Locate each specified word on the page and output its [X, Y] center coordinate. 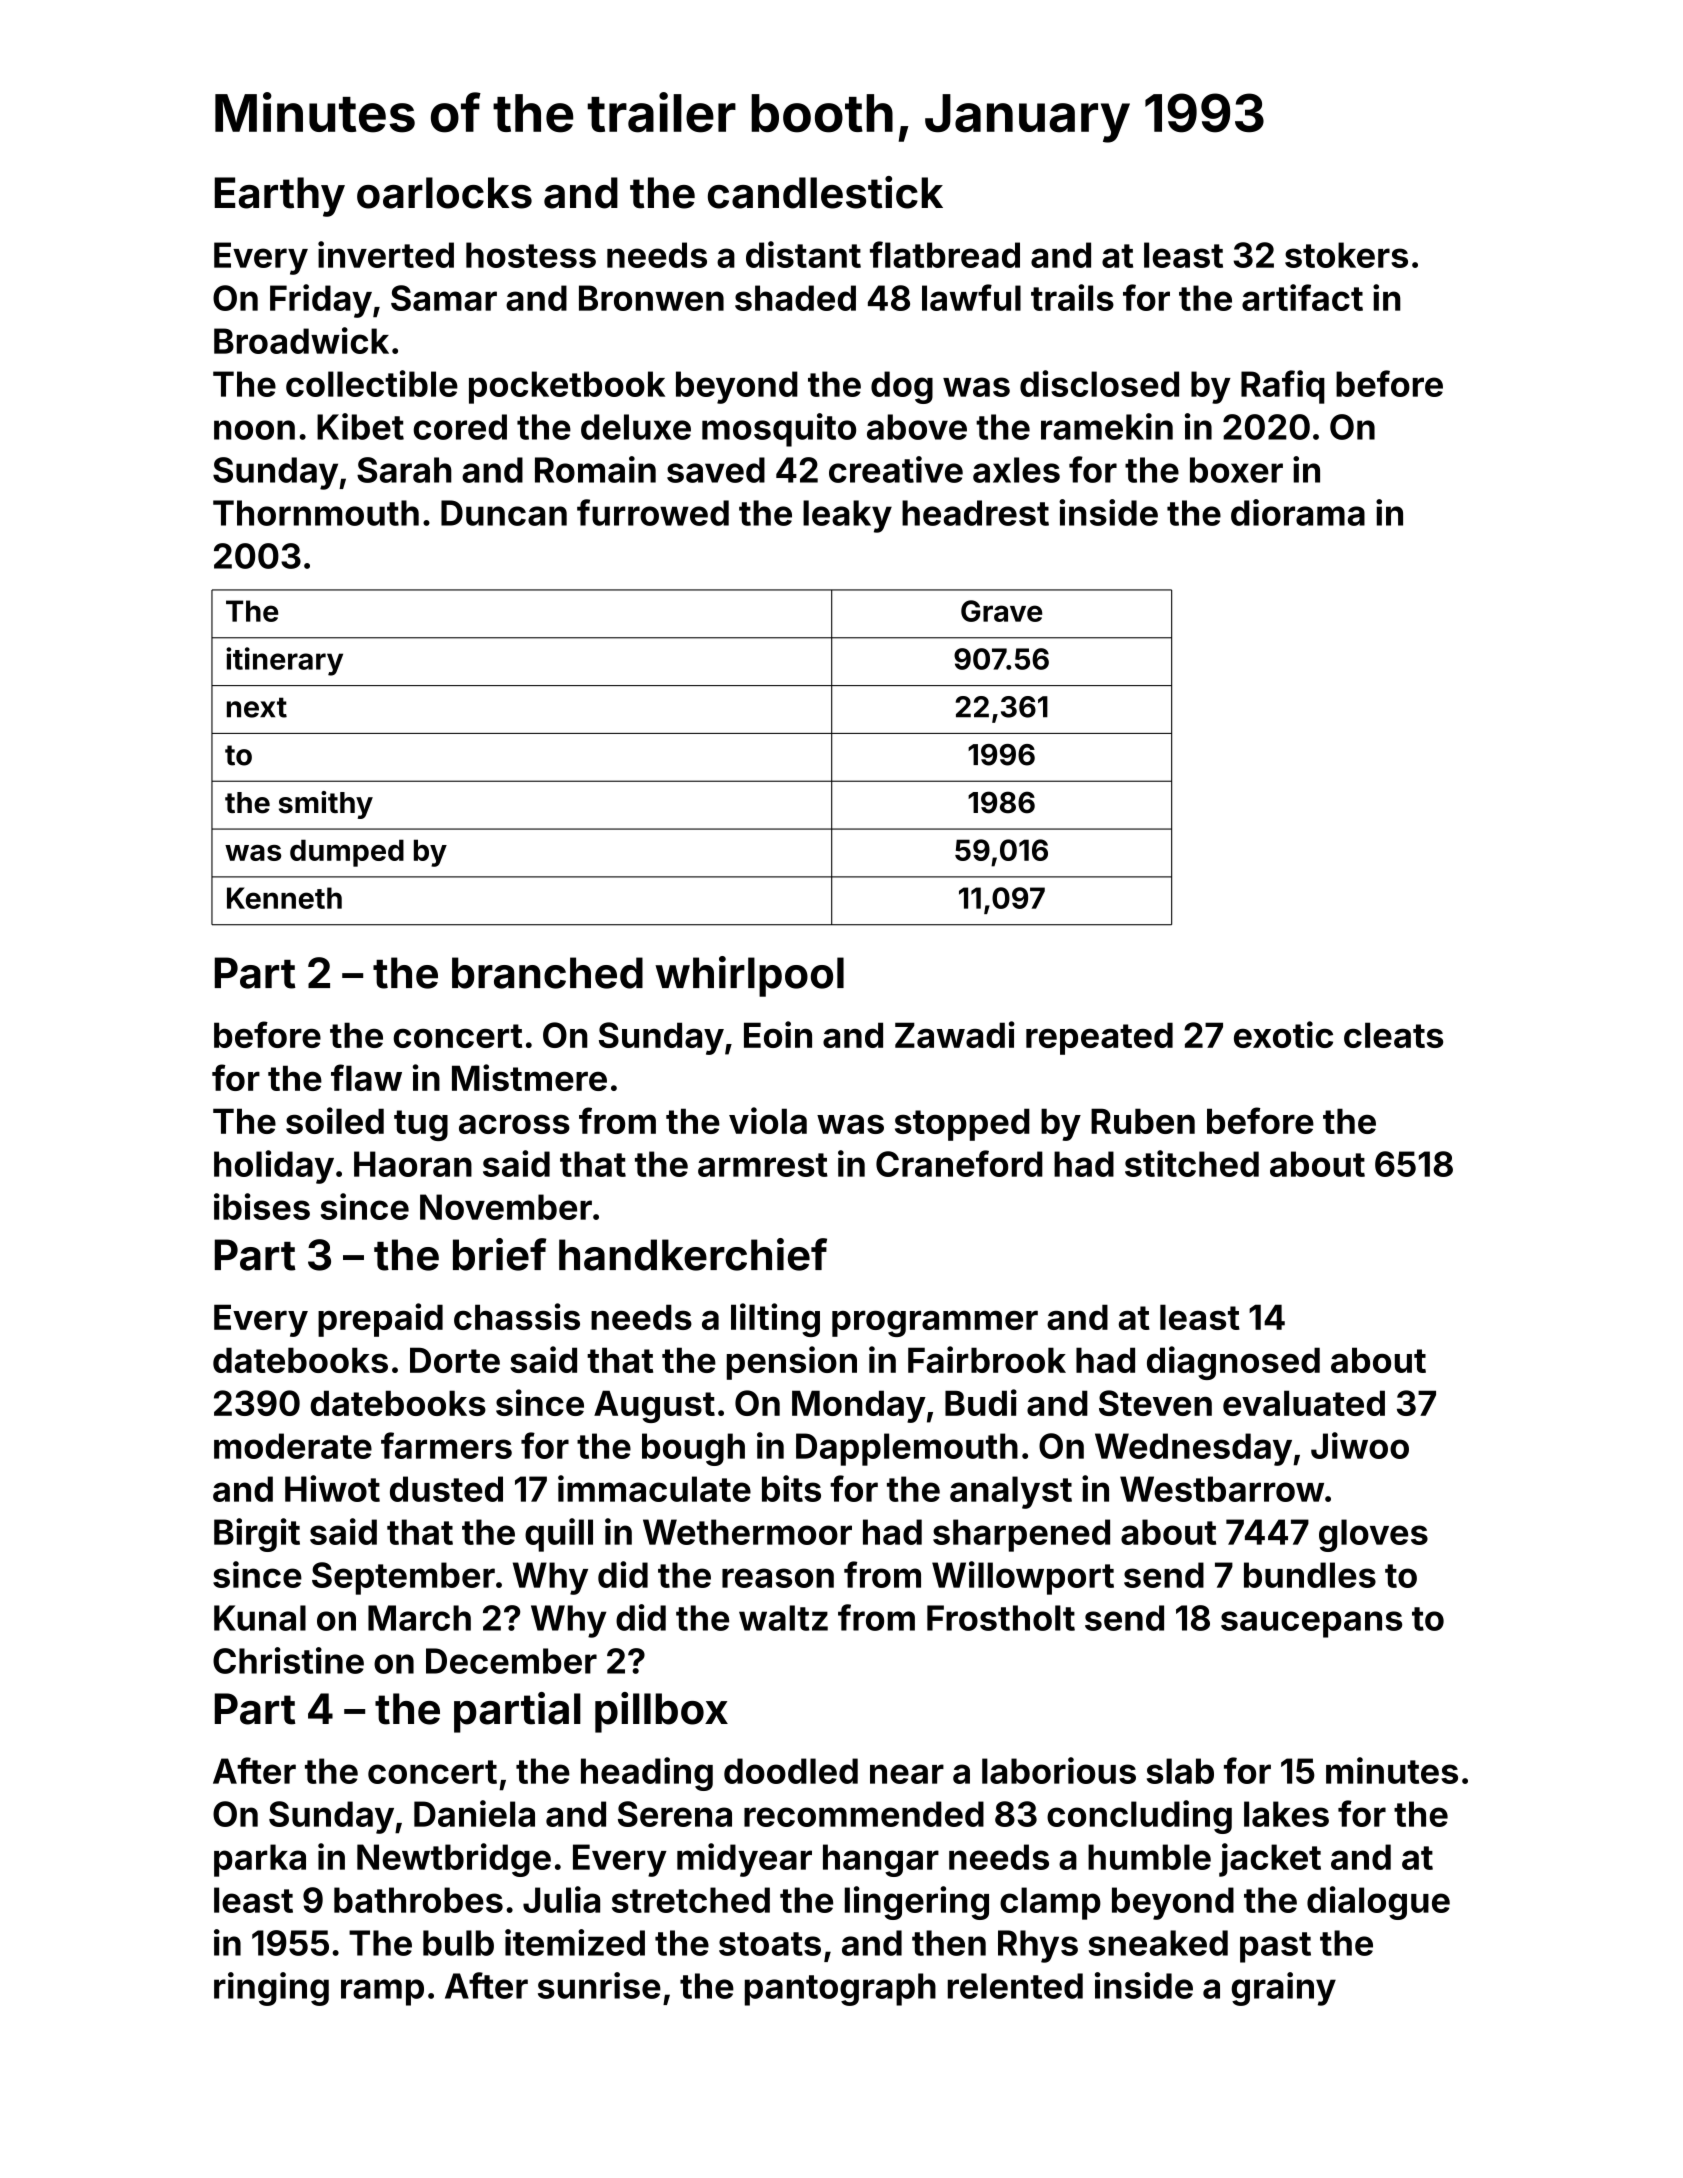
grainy [1283, 1989]
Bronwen [651, 298]
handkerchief [693, 1254]
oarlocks [444, 193]
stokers [1346, 255]
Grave [1001, 611]
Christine [288, 1660]
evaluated [1304, 1403]
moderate [293, 1446]
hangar [881, 1860]
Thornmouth [316, 513]
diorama [1298, 512]
